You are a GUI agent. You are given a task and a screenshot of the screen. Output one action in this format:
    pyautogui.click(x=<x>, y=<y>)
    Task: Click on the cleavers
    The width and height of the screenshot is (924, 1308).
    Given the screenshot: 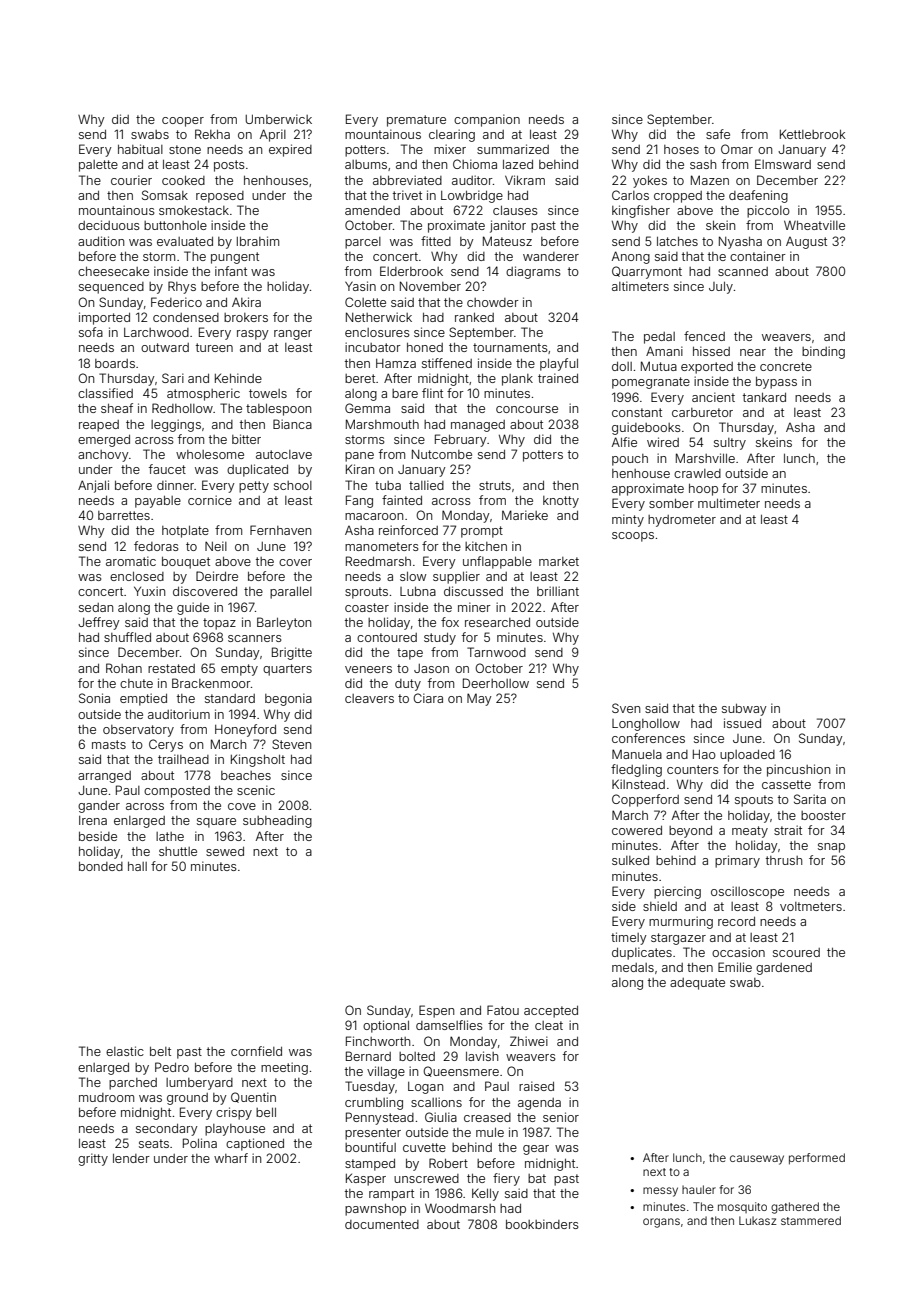 What is the action you would take?
    pyautogui.click(x=369, y=698)
